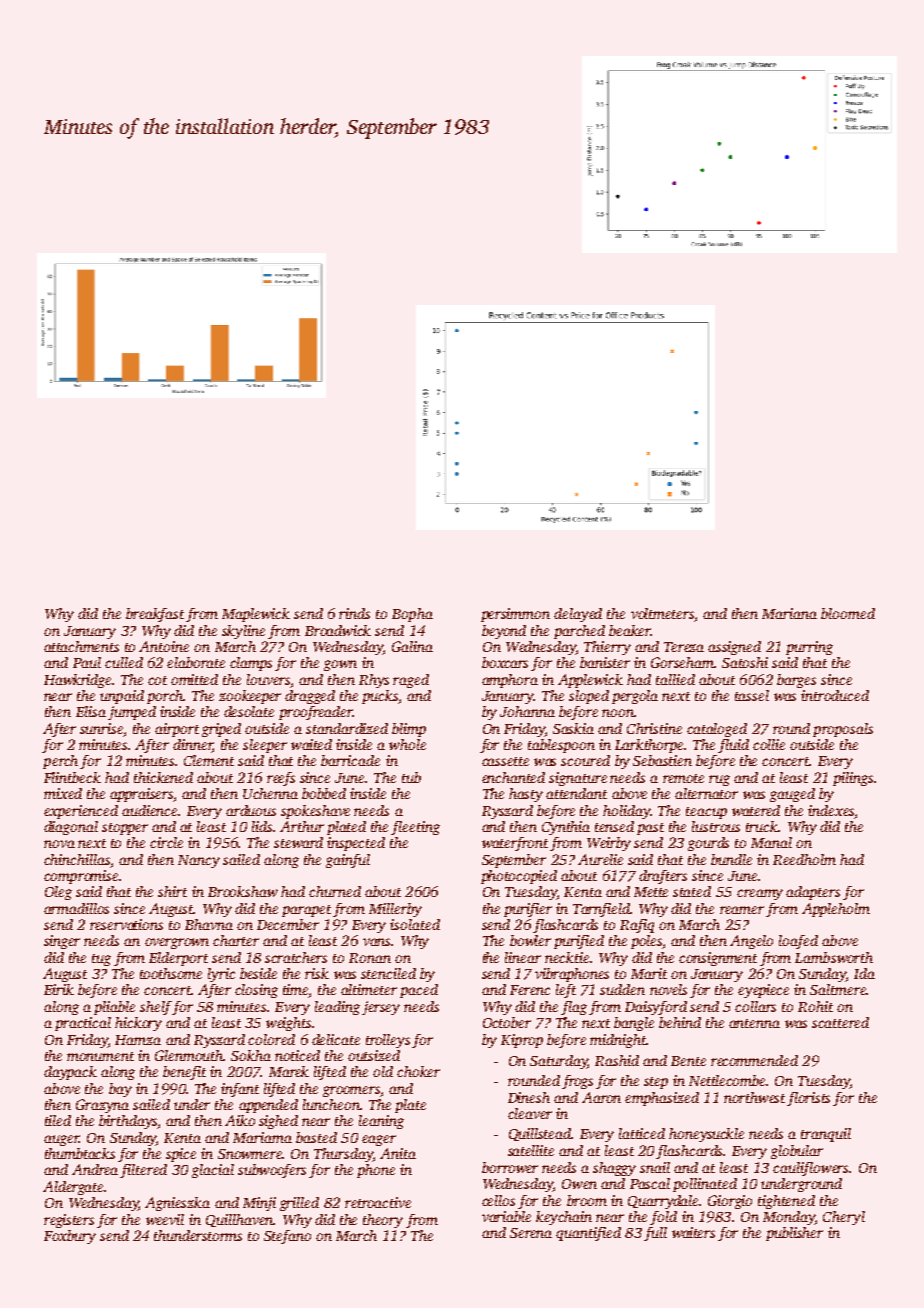 The image size is (924, 1308). What do you see at coordinates (730, 1202) in the document?
I see `Giorgio` at bounding box center [730, 1202].
